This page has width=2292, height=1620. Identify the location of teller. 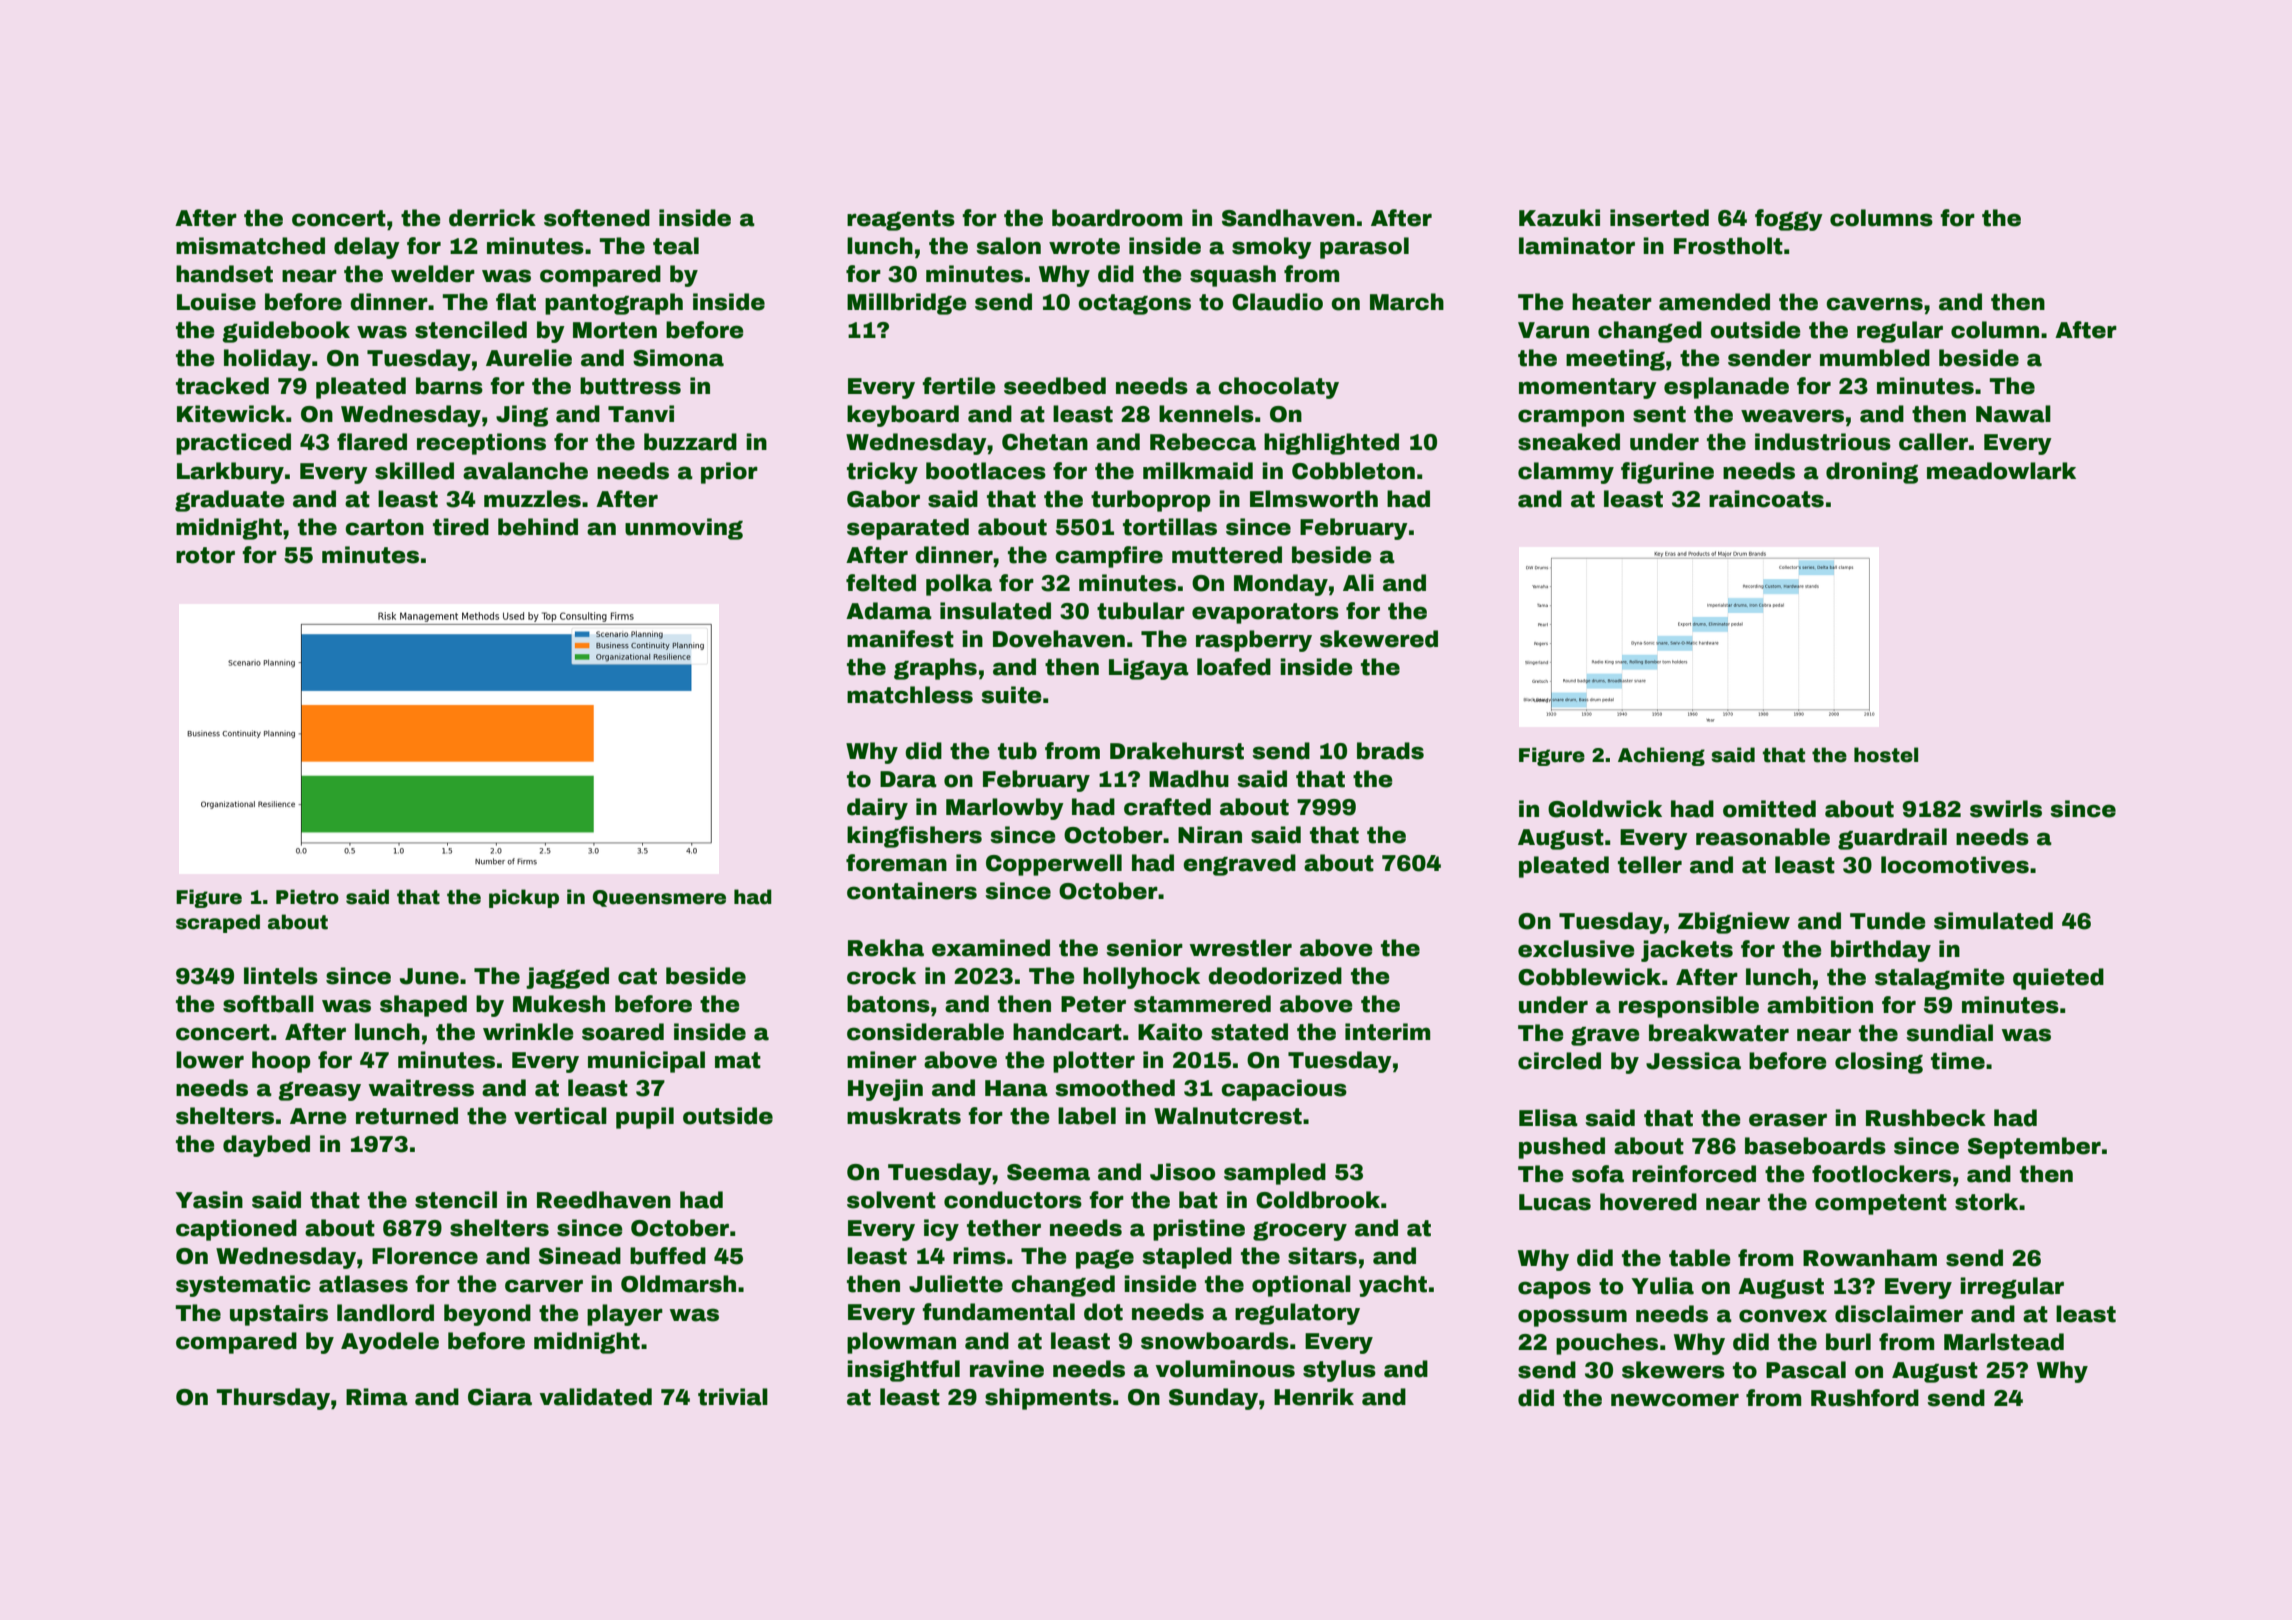
(1650, 865).
